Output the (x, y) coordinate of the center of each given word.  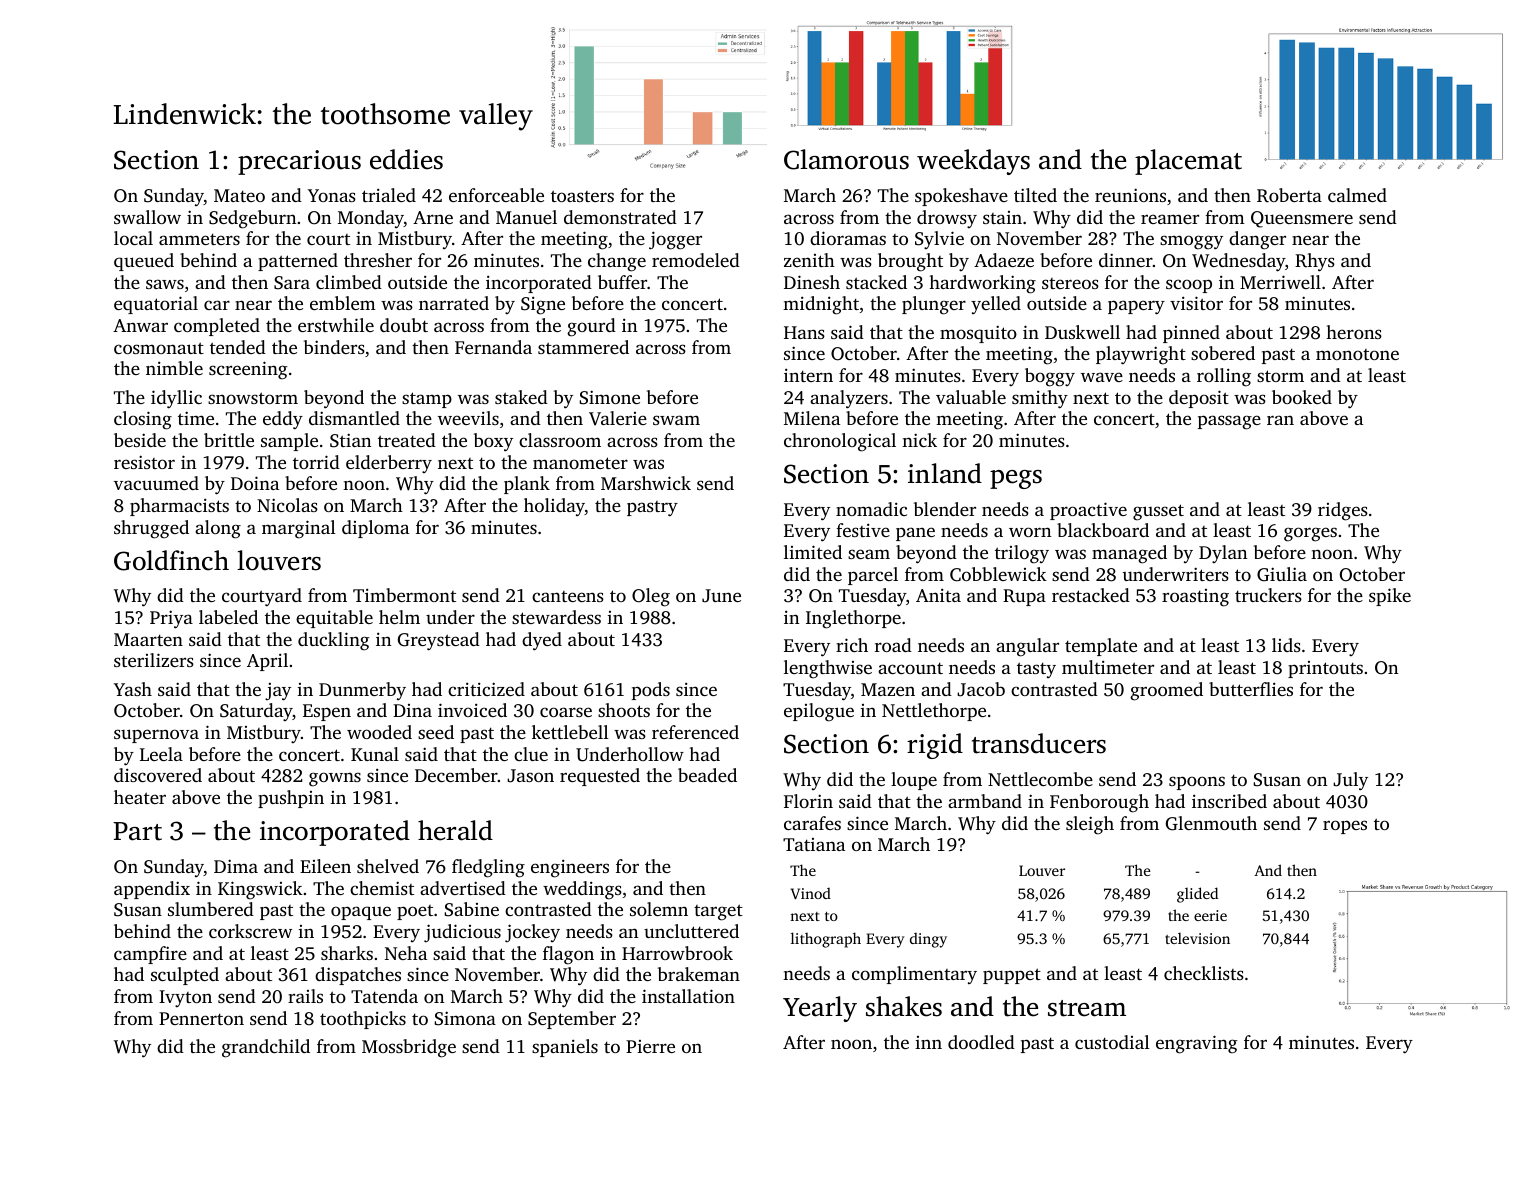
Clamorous (846, 159)
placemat (1188, 162)
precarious (299, 162)
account (910, 668)
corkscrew (250, 931)
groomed (1166, 691)
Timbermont (404, 595)
